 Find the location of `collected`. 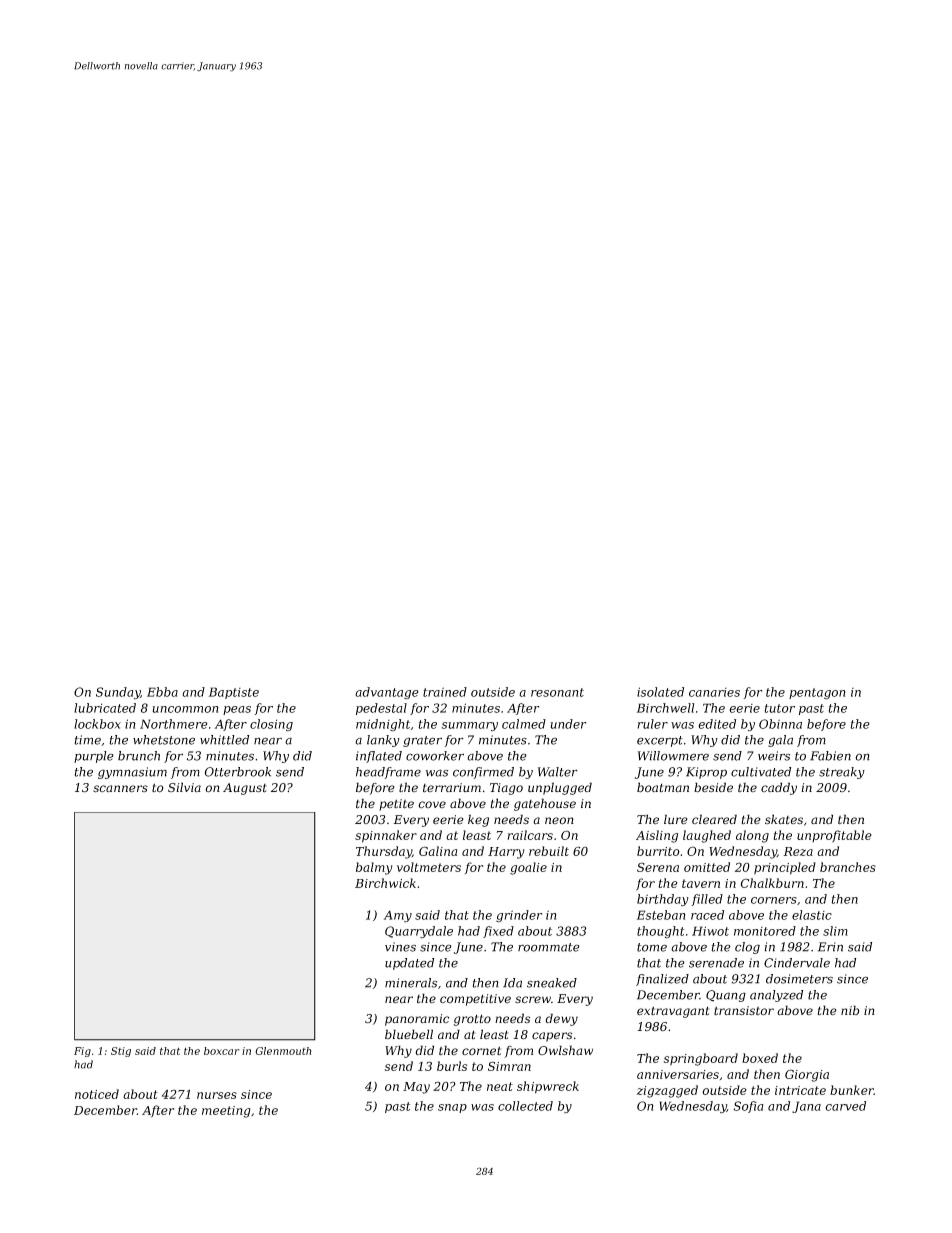

collected is located at coordinates (525, 1106).
